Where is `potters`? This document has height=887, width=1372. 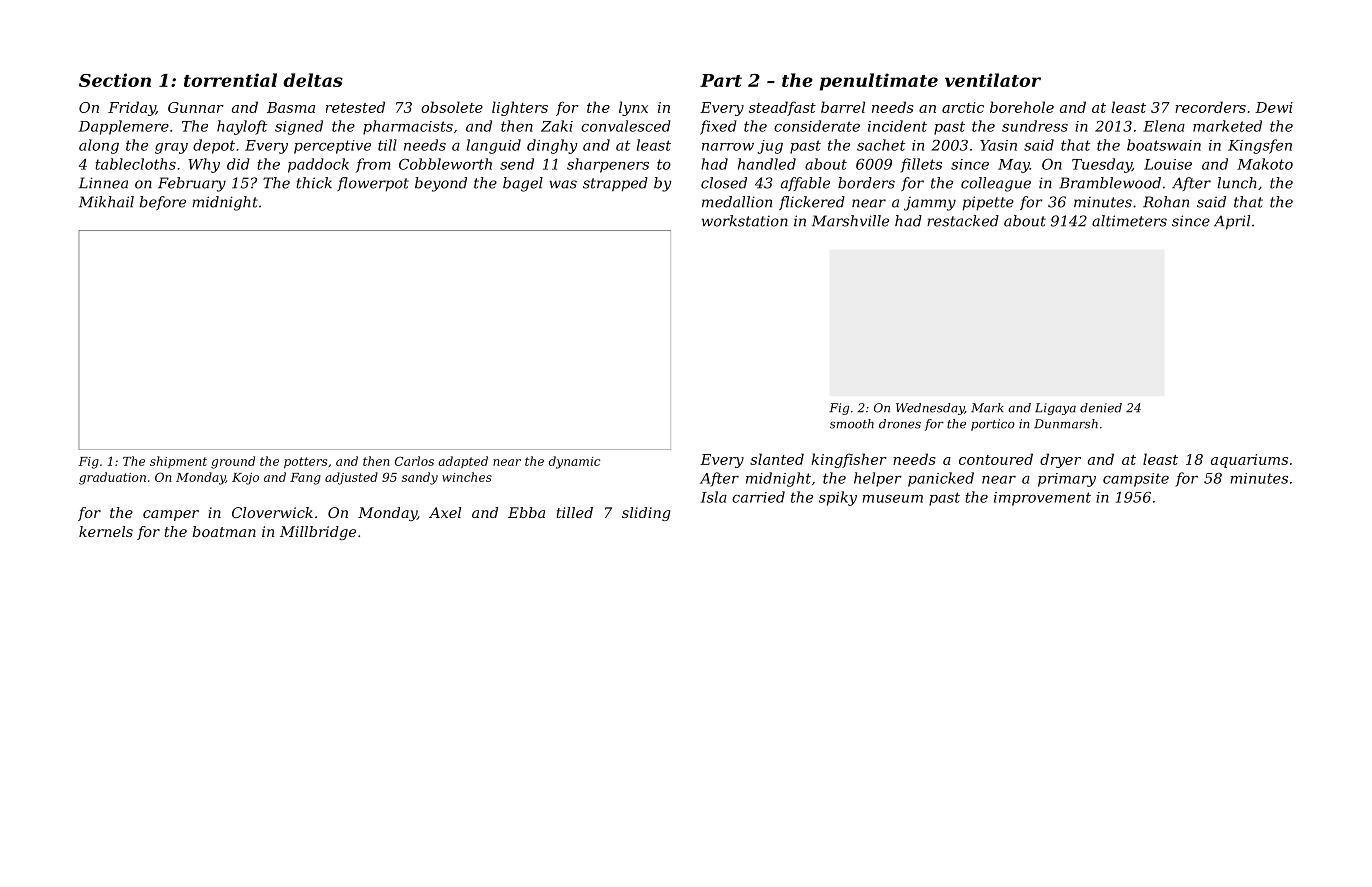 potters is located at coordinates (305, 463).
